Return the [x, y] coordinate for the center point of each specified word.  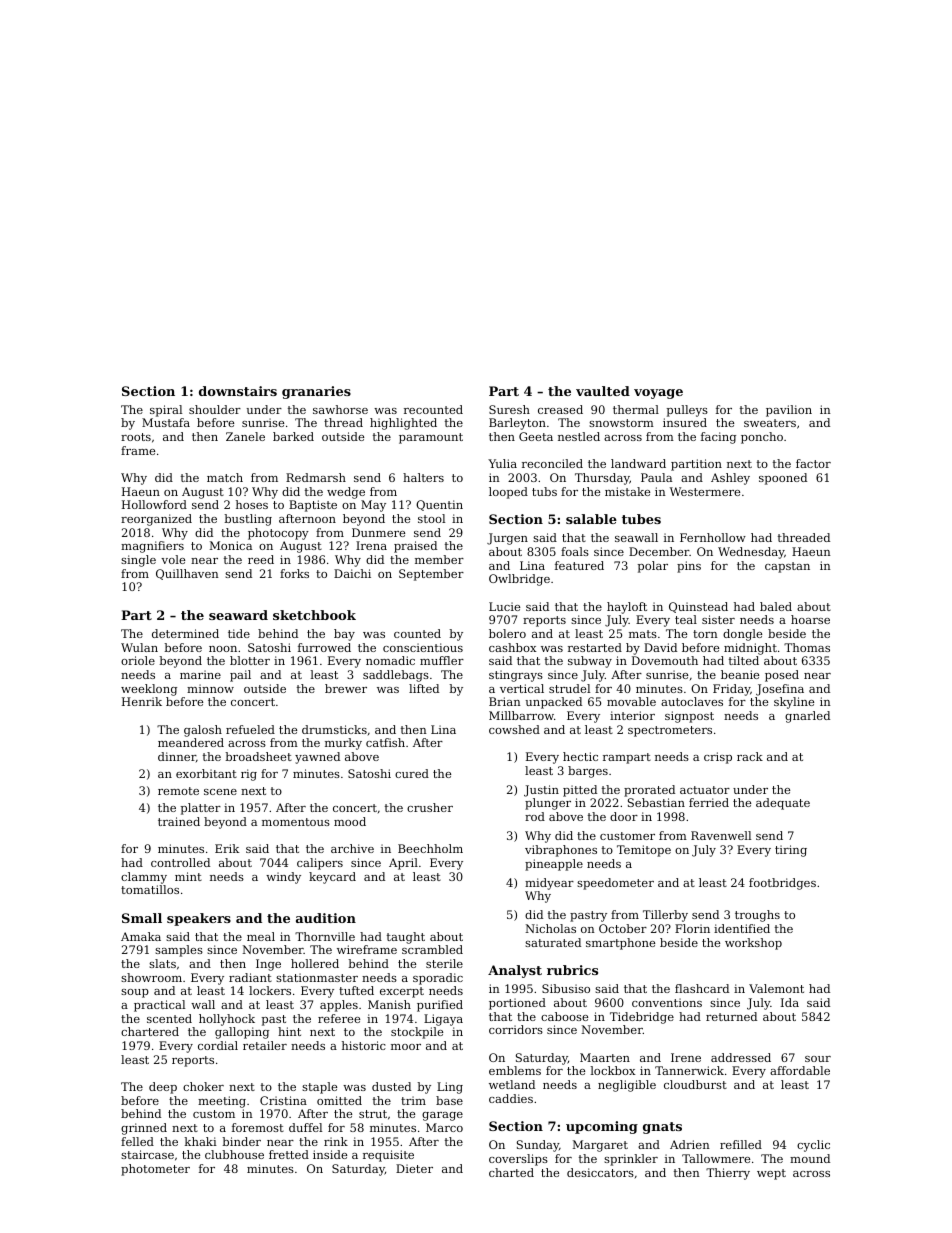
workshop [753, 944]
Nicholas [550, 928]
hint [289, 1031]
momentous [296, 822]
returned [731, 1016]
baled [776, 606]
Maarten [605, 1057]
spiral [166, 411]
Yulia [502, 463]
